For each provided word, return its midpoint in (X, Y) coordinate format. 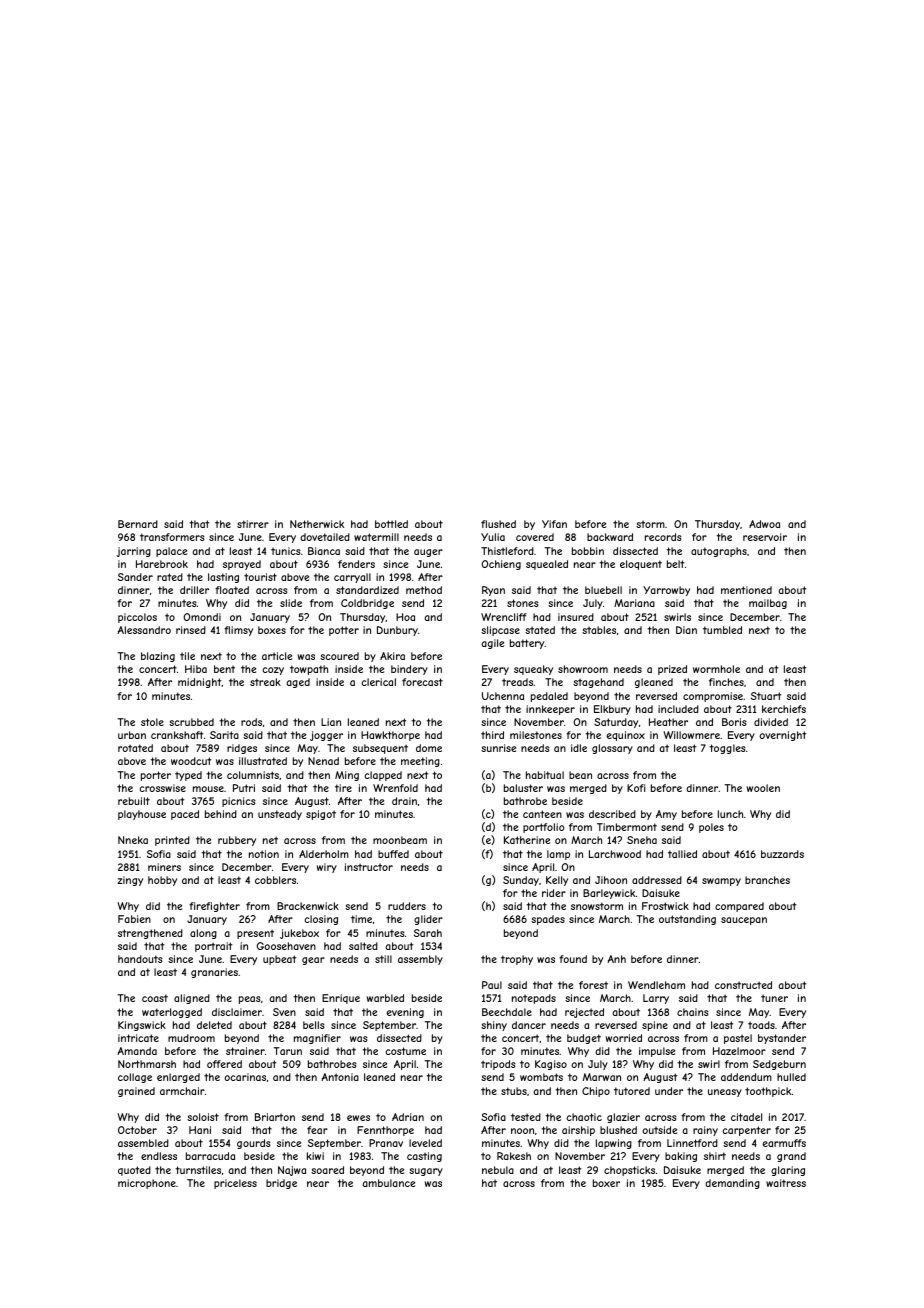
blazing (158, 657)
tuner (774, 998)
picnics (239, 802)
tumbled (722, 630)
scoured (339, 656)
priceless (235, 1184)
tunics (286, 551)
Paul (492, 985)
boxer (606, 1183)
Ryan (493, 591)
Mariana (634, 603)
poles (711, 828)
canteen (542, 814)
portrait (213, 947)
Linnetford (692, 1143)
